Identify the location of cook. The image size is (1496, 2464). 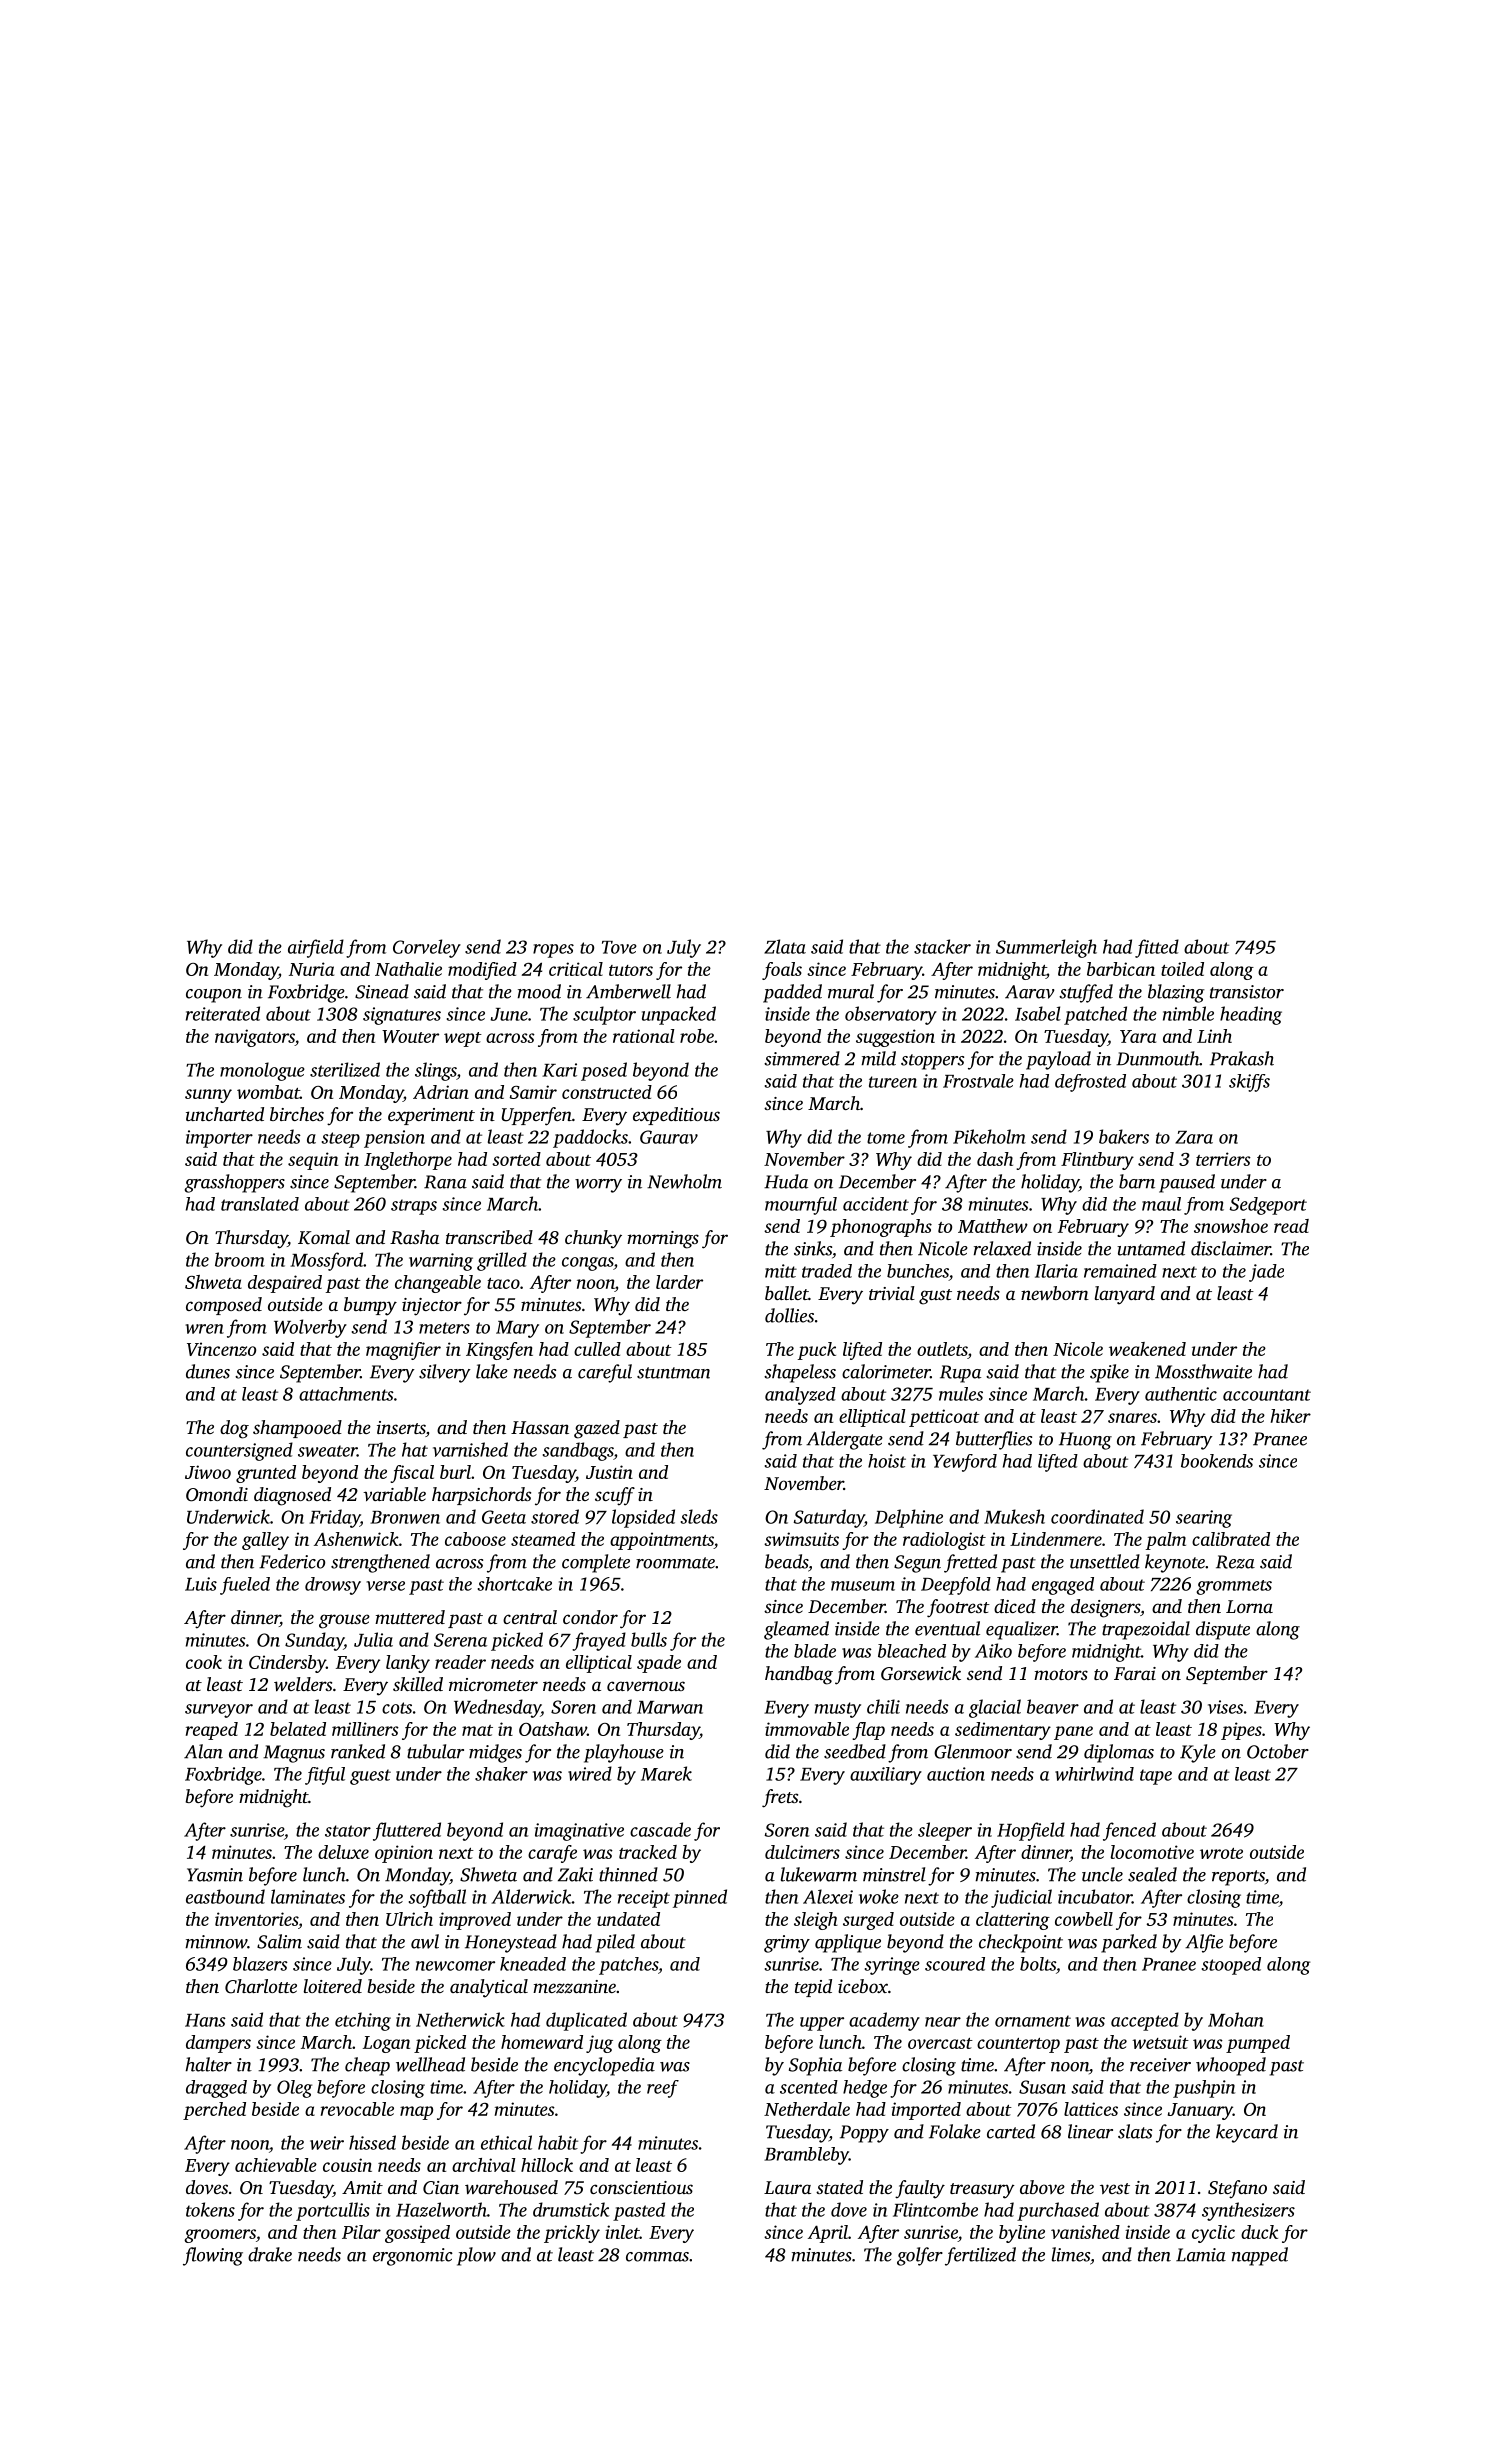
(204, 1662).
